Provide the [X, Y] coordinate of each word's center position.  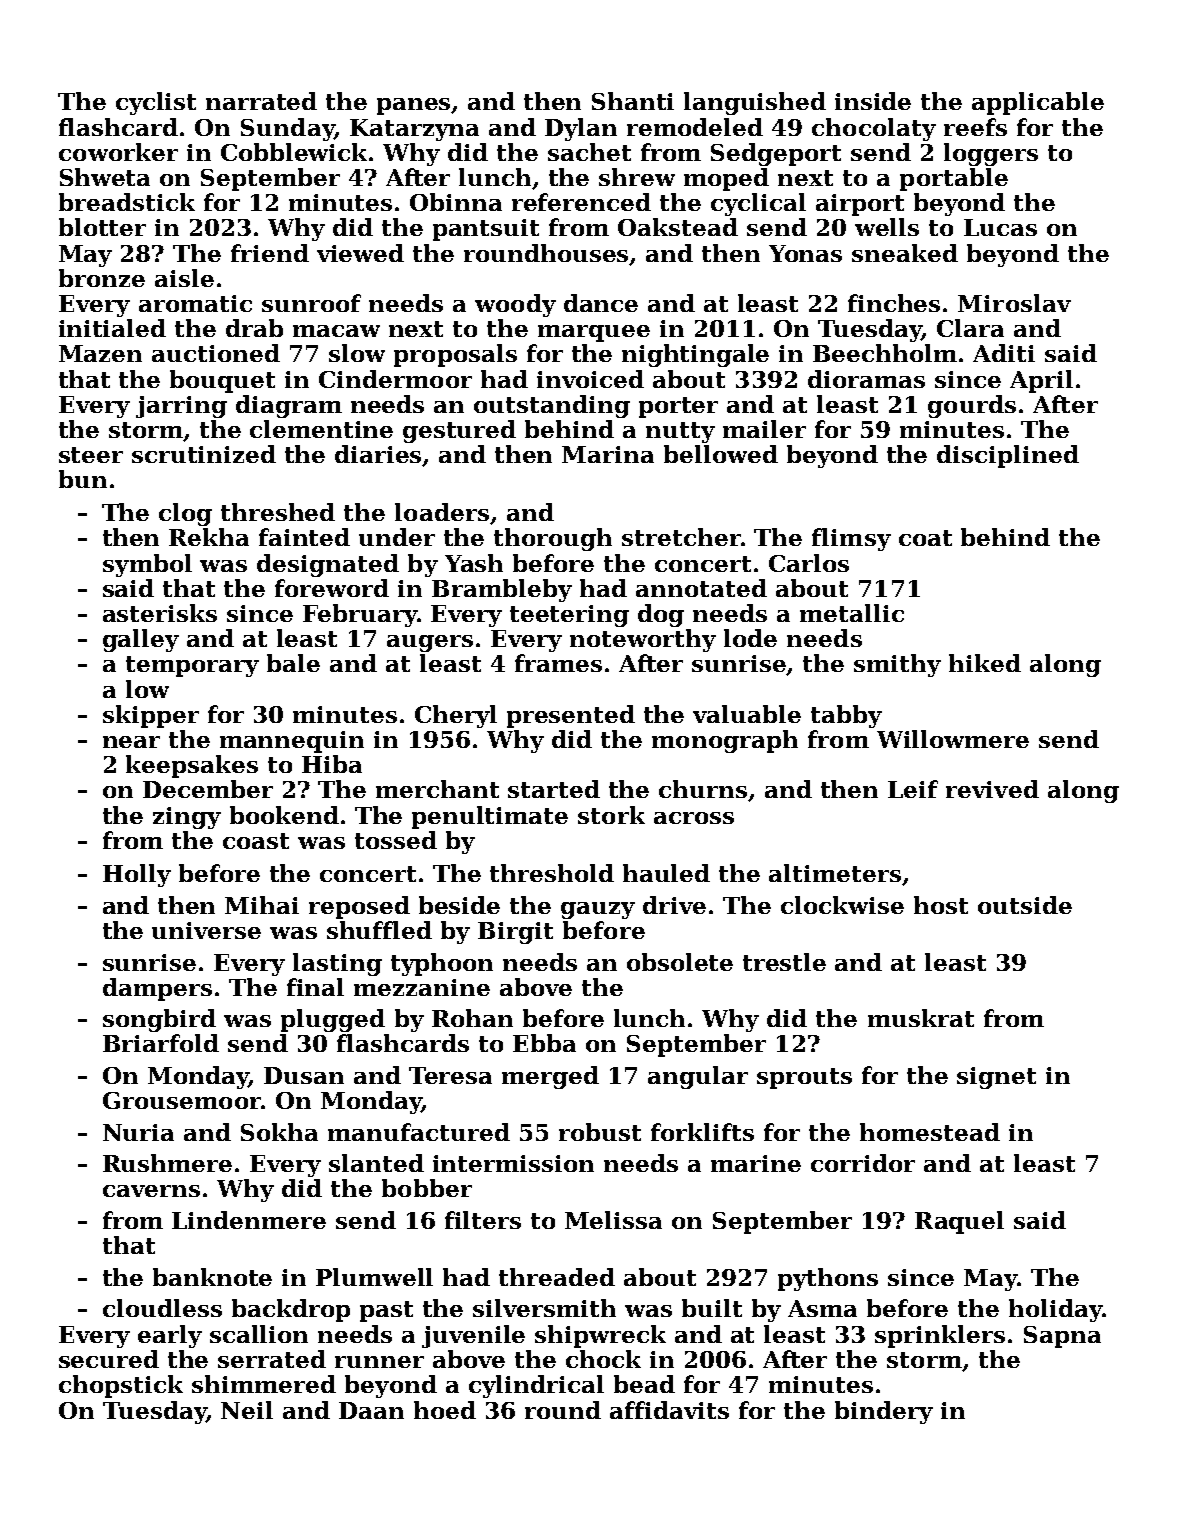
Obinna [456, 202]
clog [185, 514]
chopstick [121, 1386]
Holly [137, 875]
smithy [897, 665]
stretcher [681, 537]
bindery [884, 1412]
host [941, 905]
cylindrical [536, 1386]
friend [270, 253]
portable [954, 179]
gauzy [598, 910]
